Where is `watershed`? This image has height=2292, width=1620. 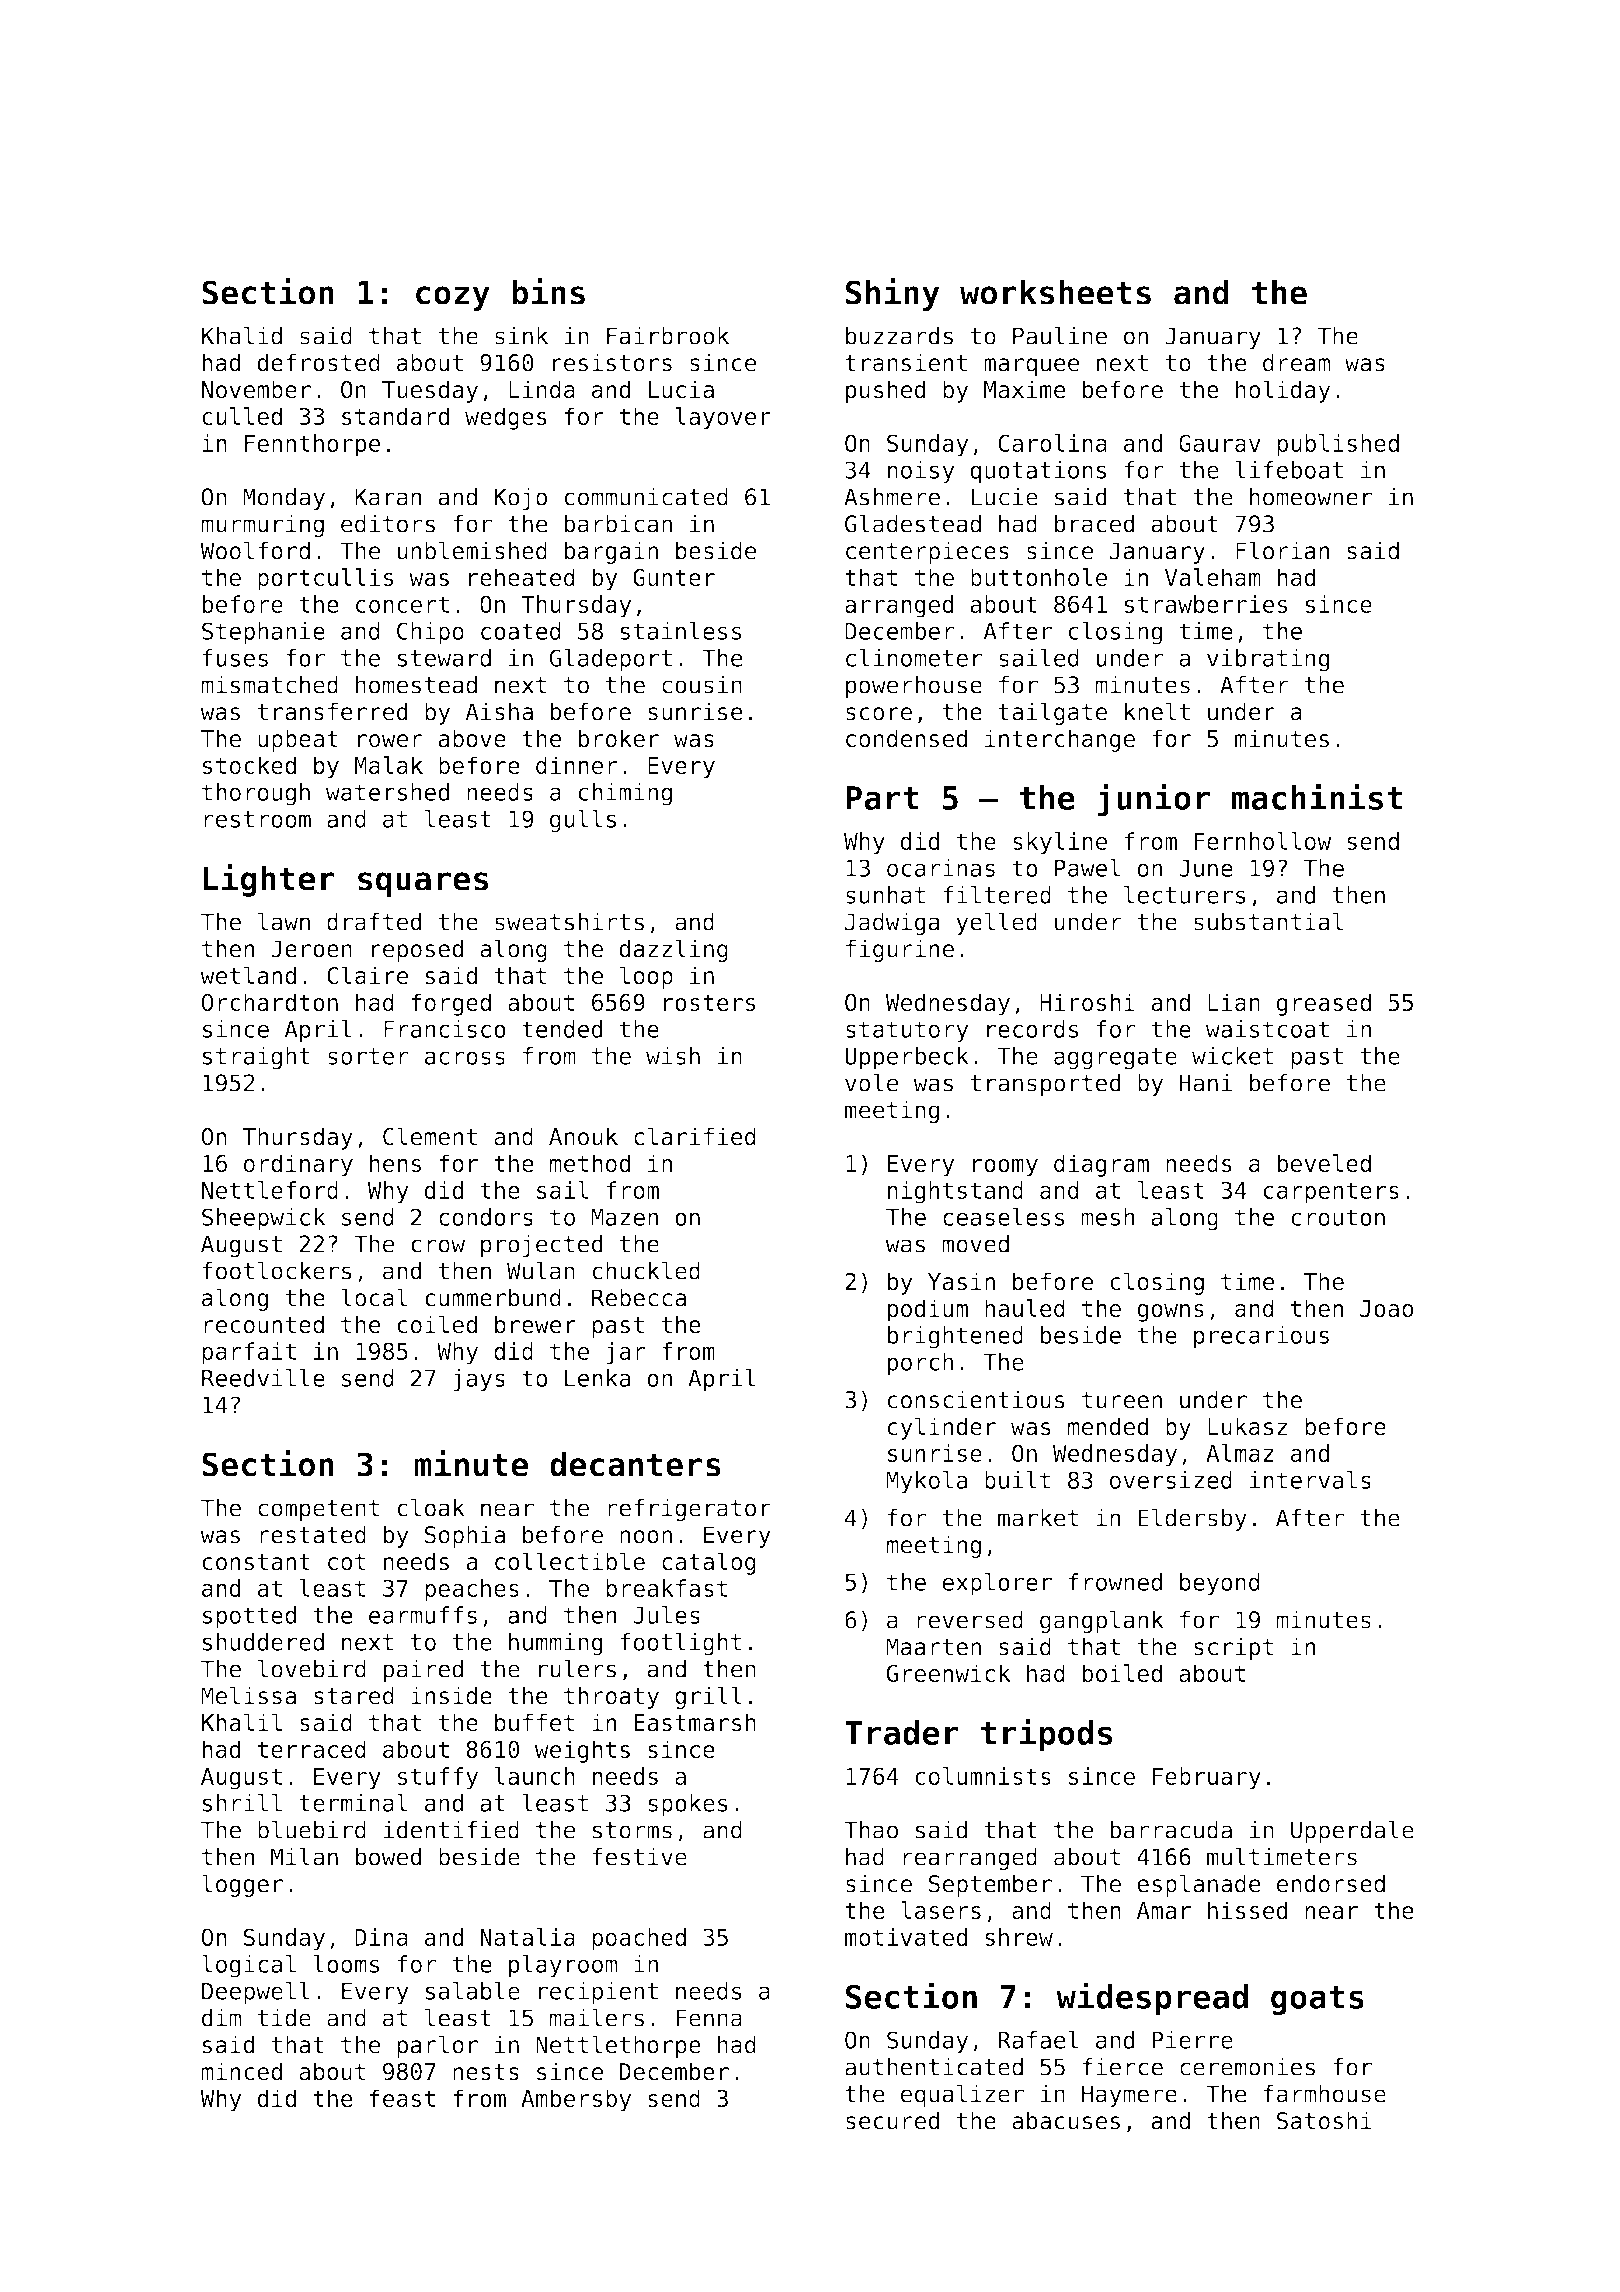
watershed is located at coordinates (387, 792).
